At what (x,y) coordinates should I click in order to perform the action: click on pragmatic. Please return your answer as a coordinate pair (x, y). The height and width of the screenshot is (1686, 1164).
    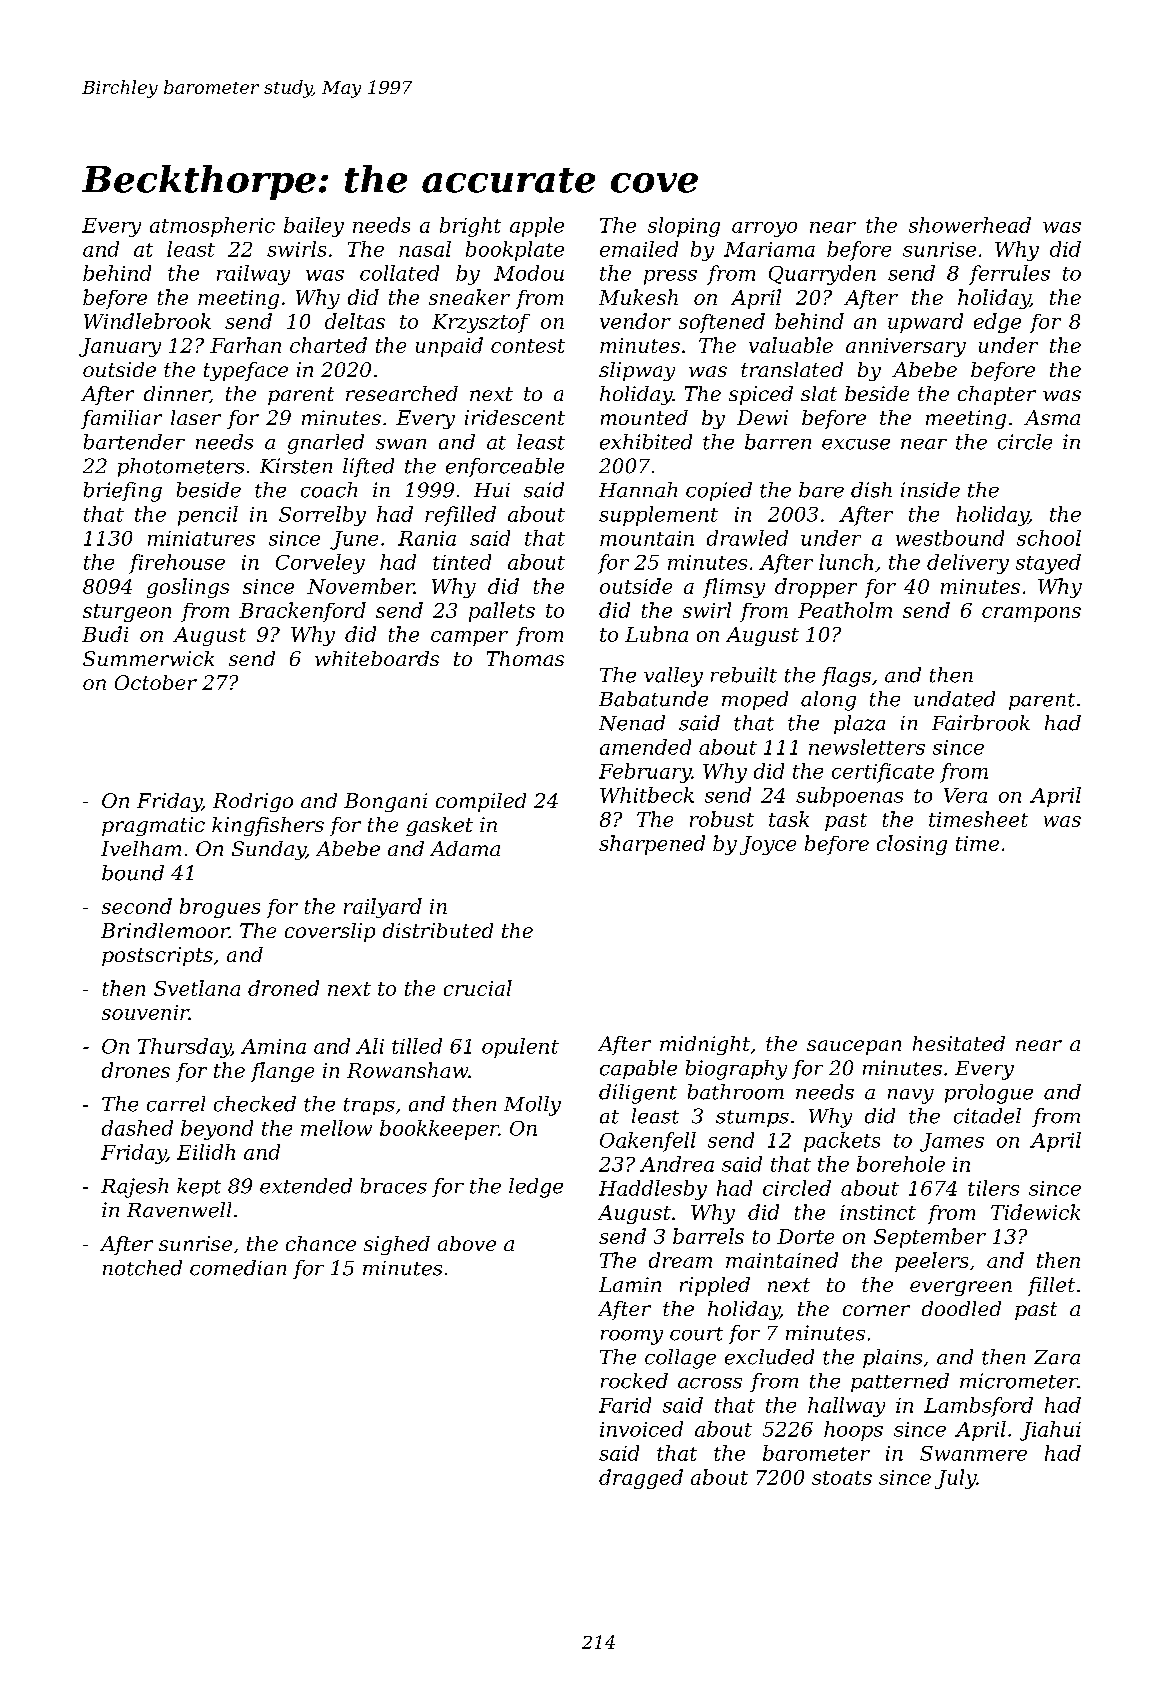
    Looking at the image, I should click on (153, 826).
